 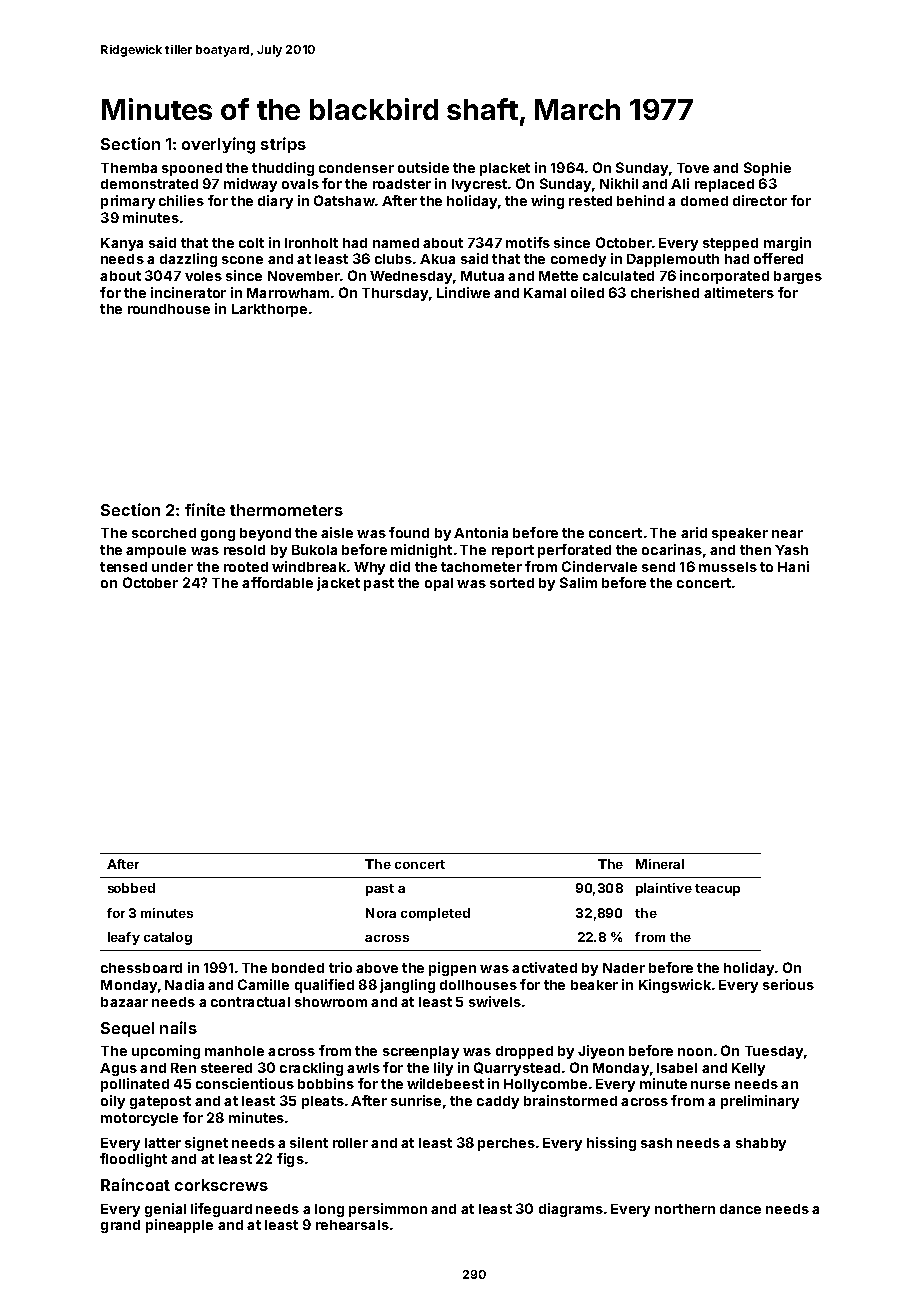 I want to click on affordable, so click(x=277, y=582).
